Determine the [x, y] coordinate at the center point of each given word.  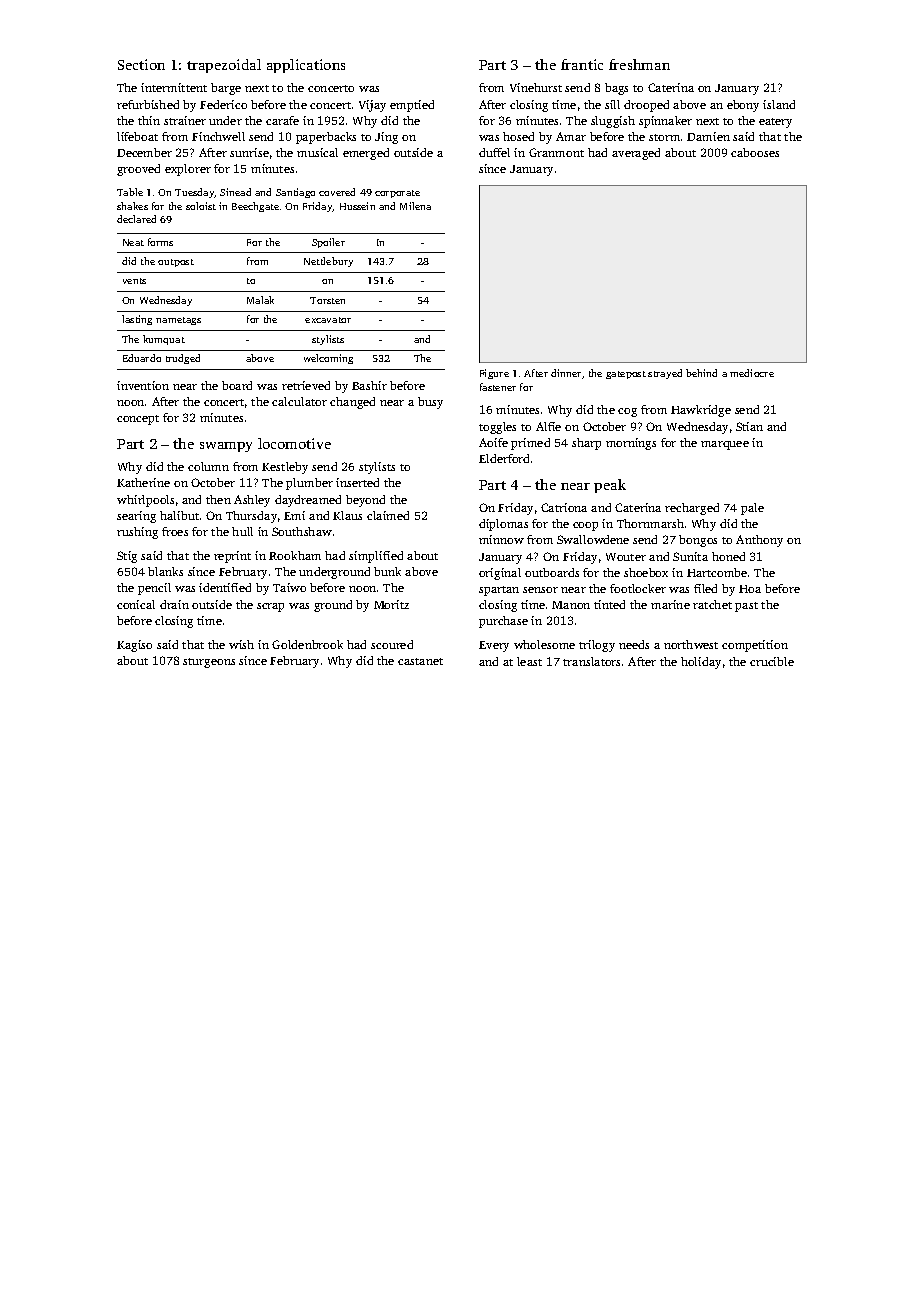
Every [494, 646]
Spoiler [328, 243]
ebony [743, 106]
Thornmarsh [650, 523]
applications [306, 66]
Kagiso [134, 646]
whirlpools [145, 501]
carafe [282, 120]
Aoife [493, 442]
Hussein [357, 206]
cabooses [755, 152]
